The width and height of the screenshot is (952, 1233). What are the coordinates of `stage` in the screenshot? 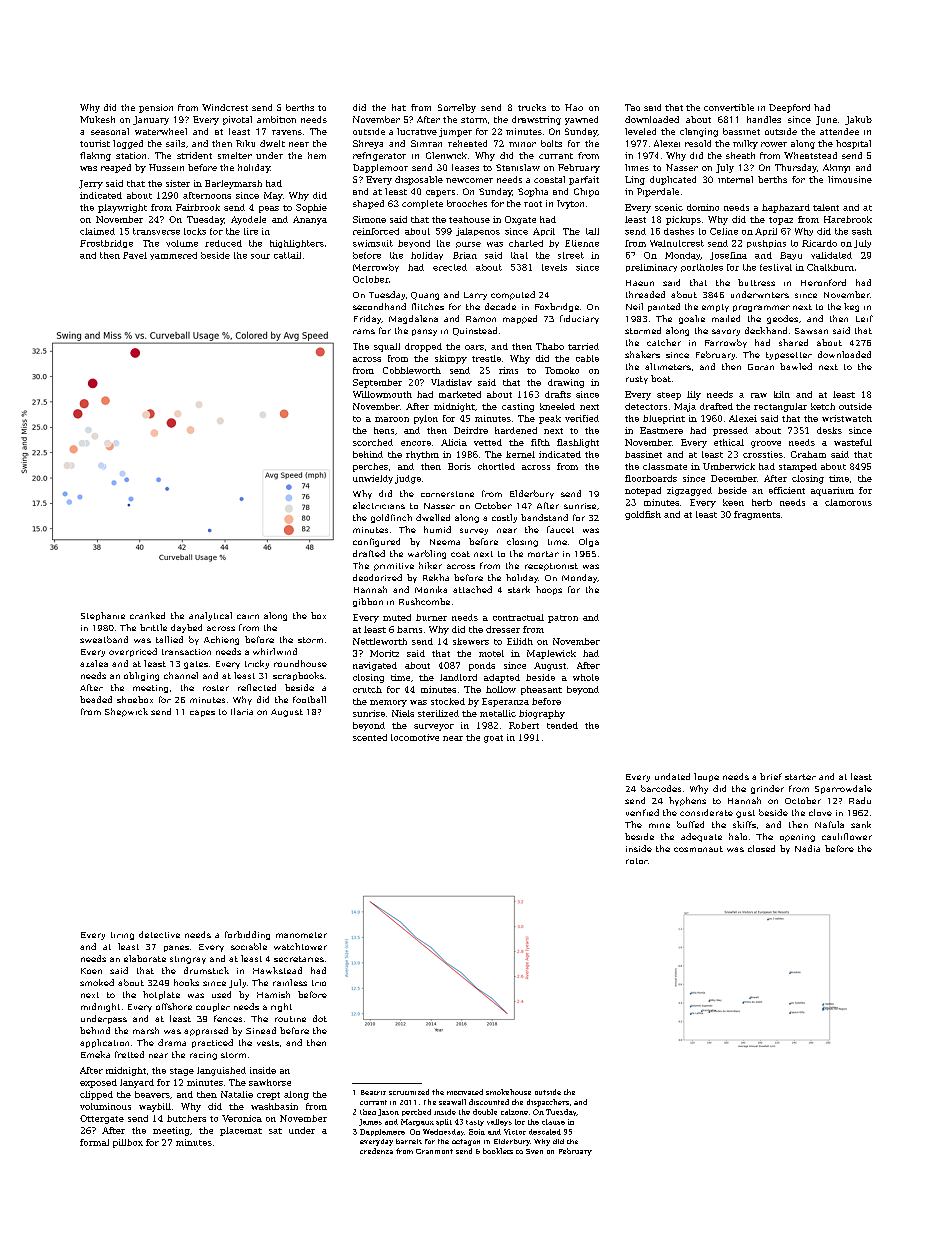 It's located at (182, 1072).
